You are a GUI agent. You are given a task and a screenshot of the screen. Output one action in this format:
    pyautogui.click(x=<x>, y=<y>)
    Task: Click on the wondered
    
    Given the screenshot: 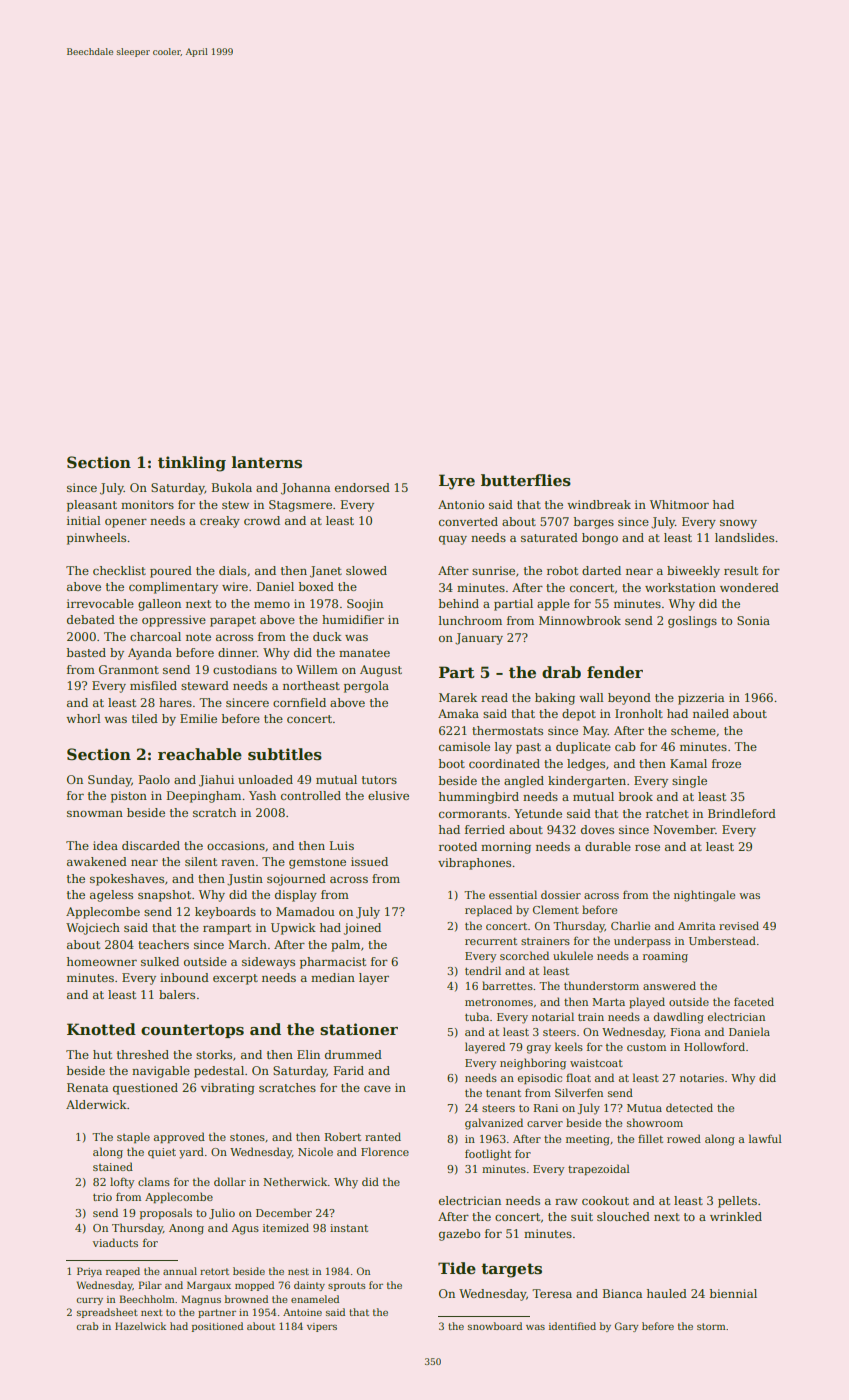 What is the action you would take?
    pyautogui.click(x=749, y=587)
